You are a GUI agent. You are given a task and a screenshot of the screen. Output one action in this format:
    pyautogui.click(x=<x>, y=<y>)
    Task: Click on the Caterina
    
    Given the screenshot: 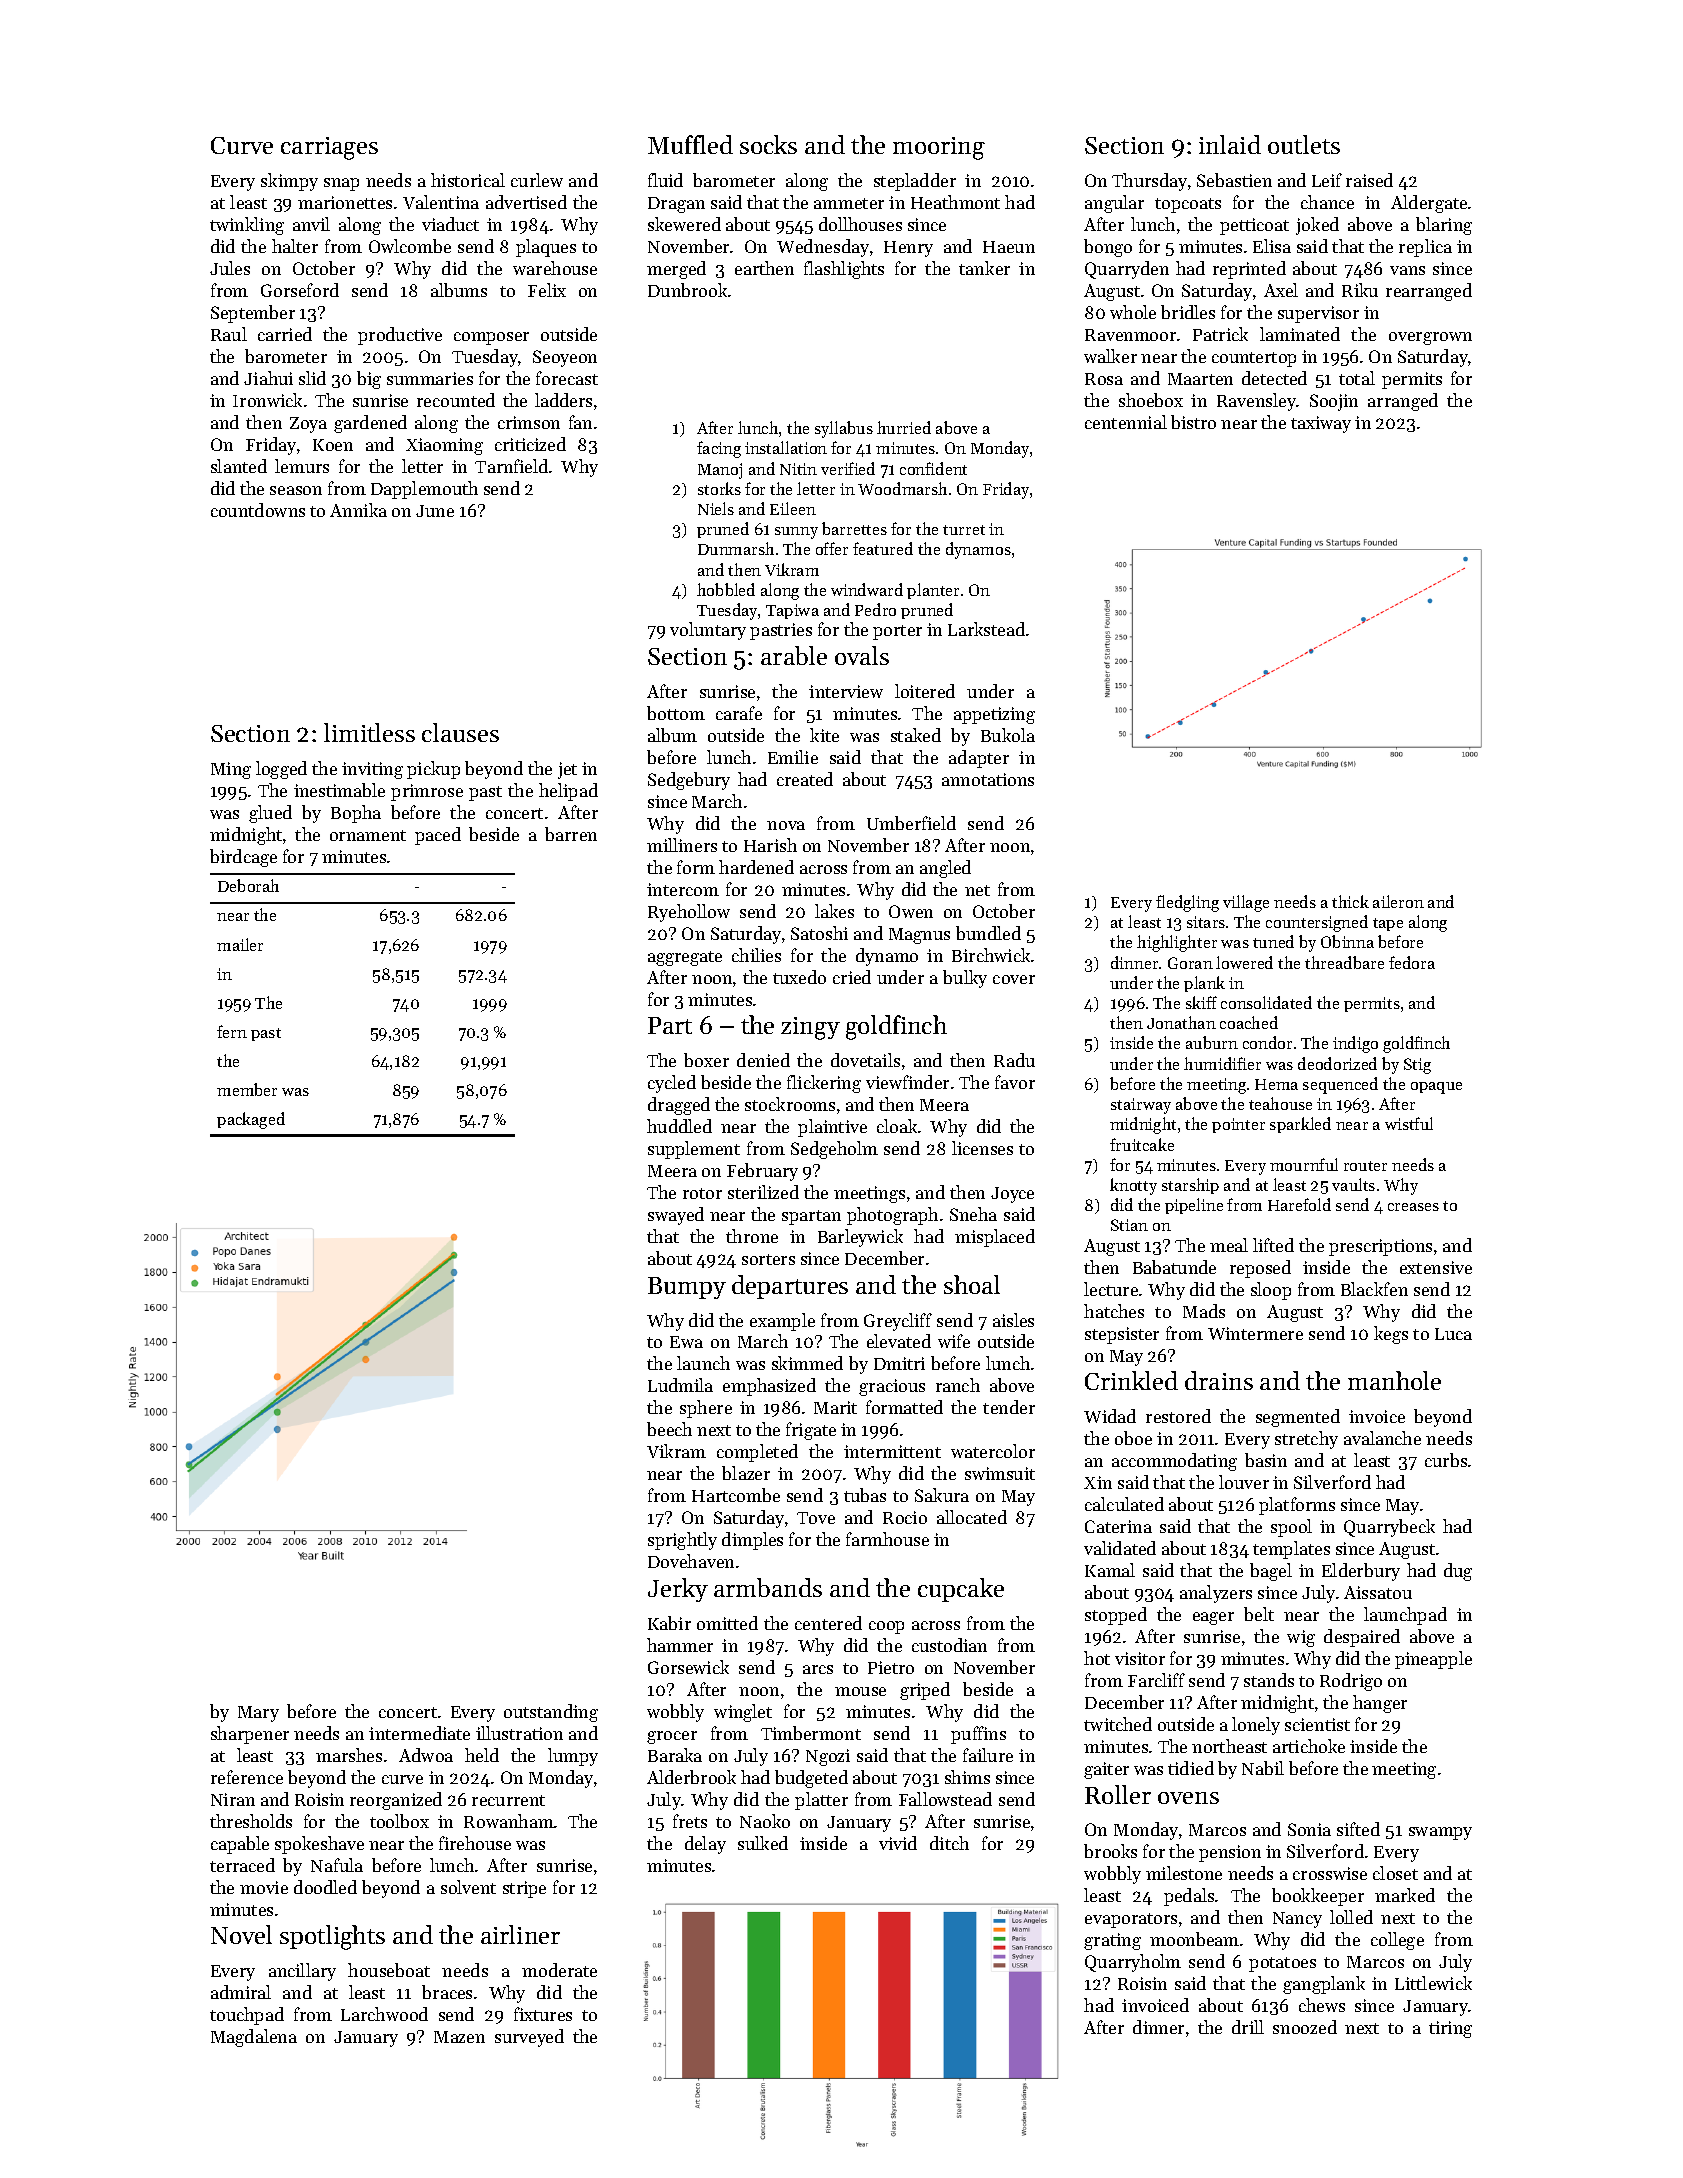 What is the action you would take?
    pyautogui.click(x=1118, y=1526)
